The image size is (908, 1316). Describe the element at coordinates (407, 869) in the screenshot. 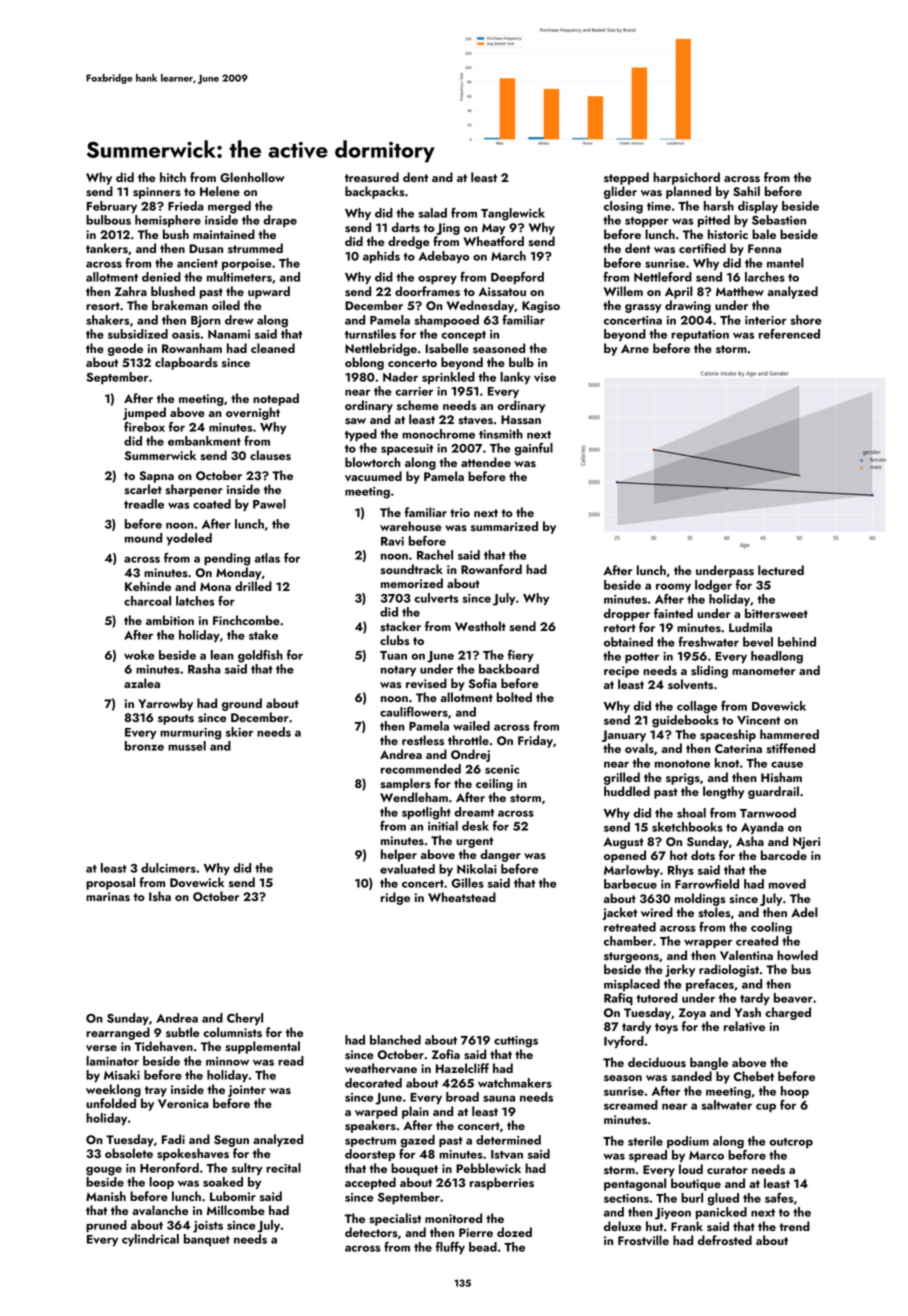

I see `evaluated` at that location.
